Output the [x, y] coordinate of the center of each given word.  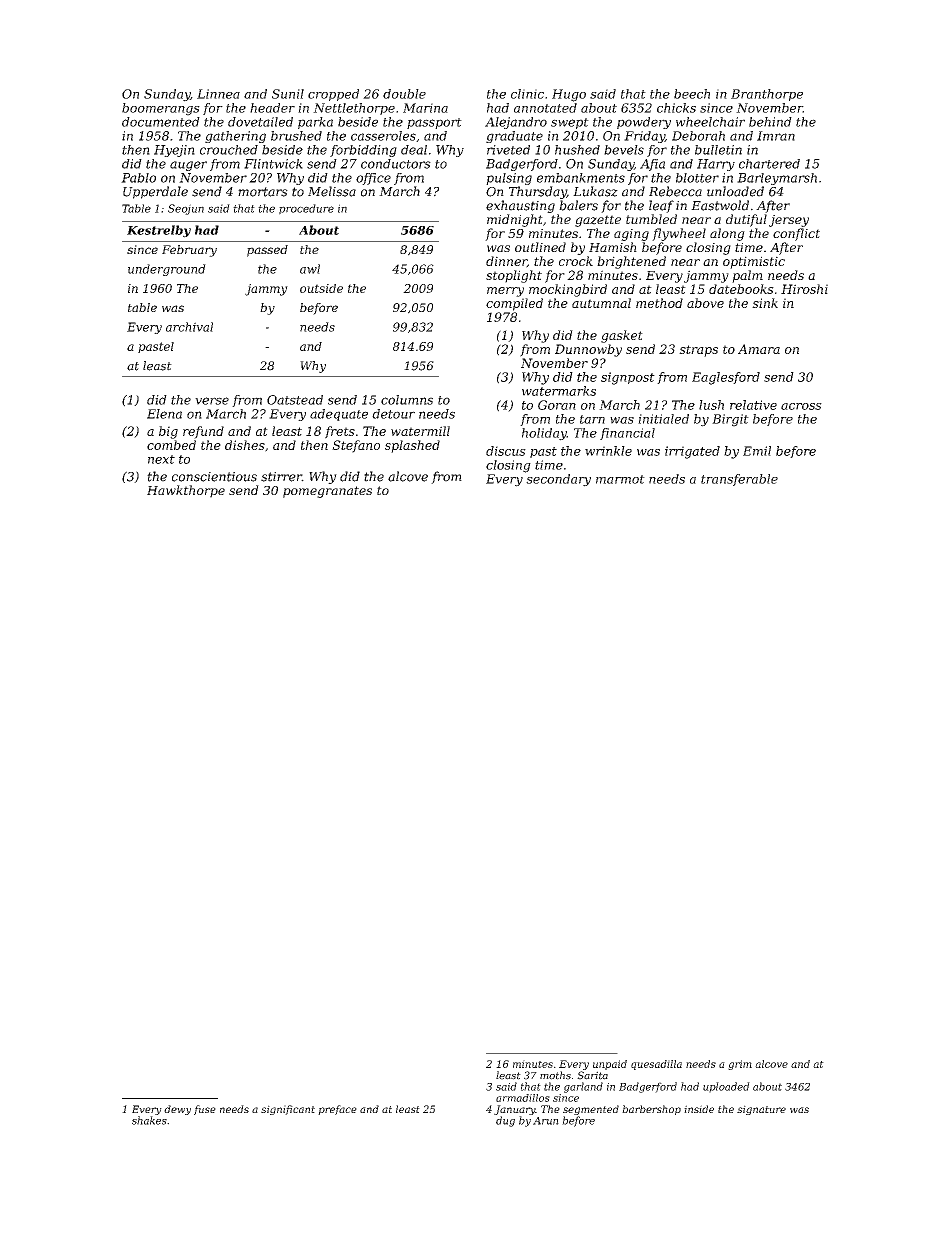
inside [699, 1109]
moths [555, 1075]
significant [288, 1110]
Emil [757, 451]
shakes [149, 1120]
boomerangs [161, 109]
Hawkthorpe [186, 491]
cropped [333, 95]
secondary [558, 480]
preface [337, 1110]
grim [740, 1065]
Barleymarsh [777, 179]
